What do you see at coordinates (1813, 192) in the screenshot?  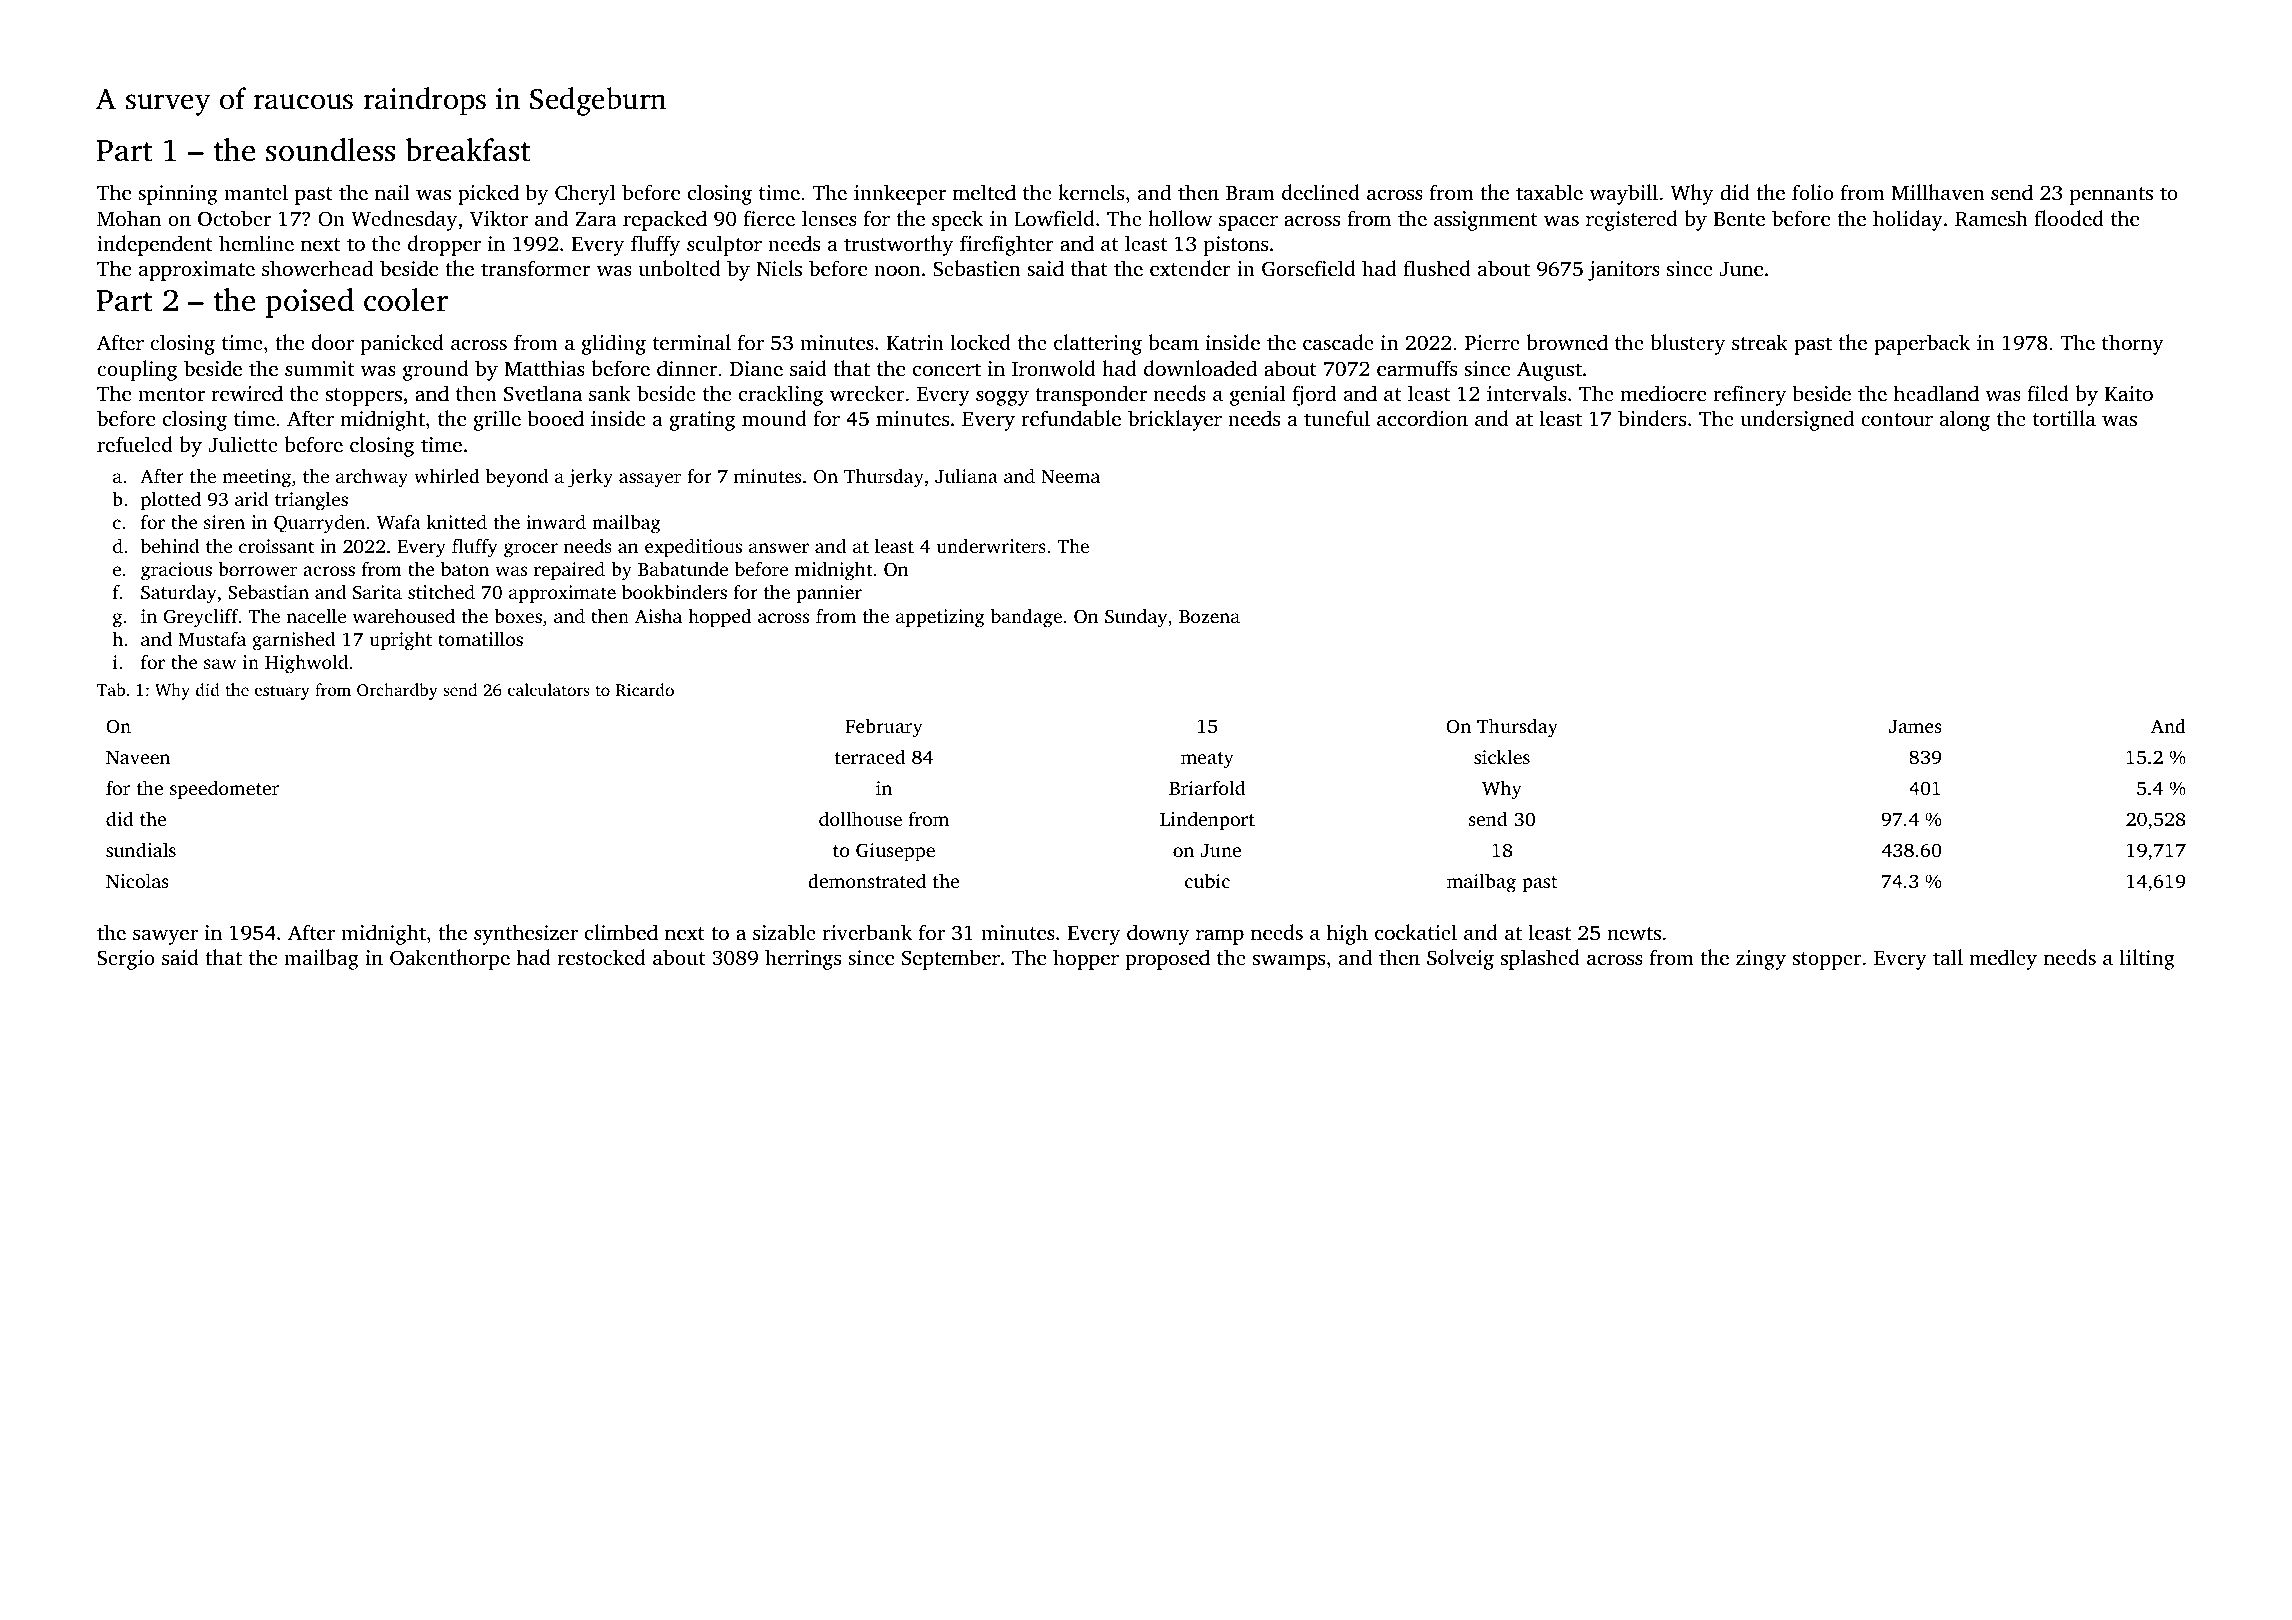 I see `folio` at bounding box center [1813, 192].
